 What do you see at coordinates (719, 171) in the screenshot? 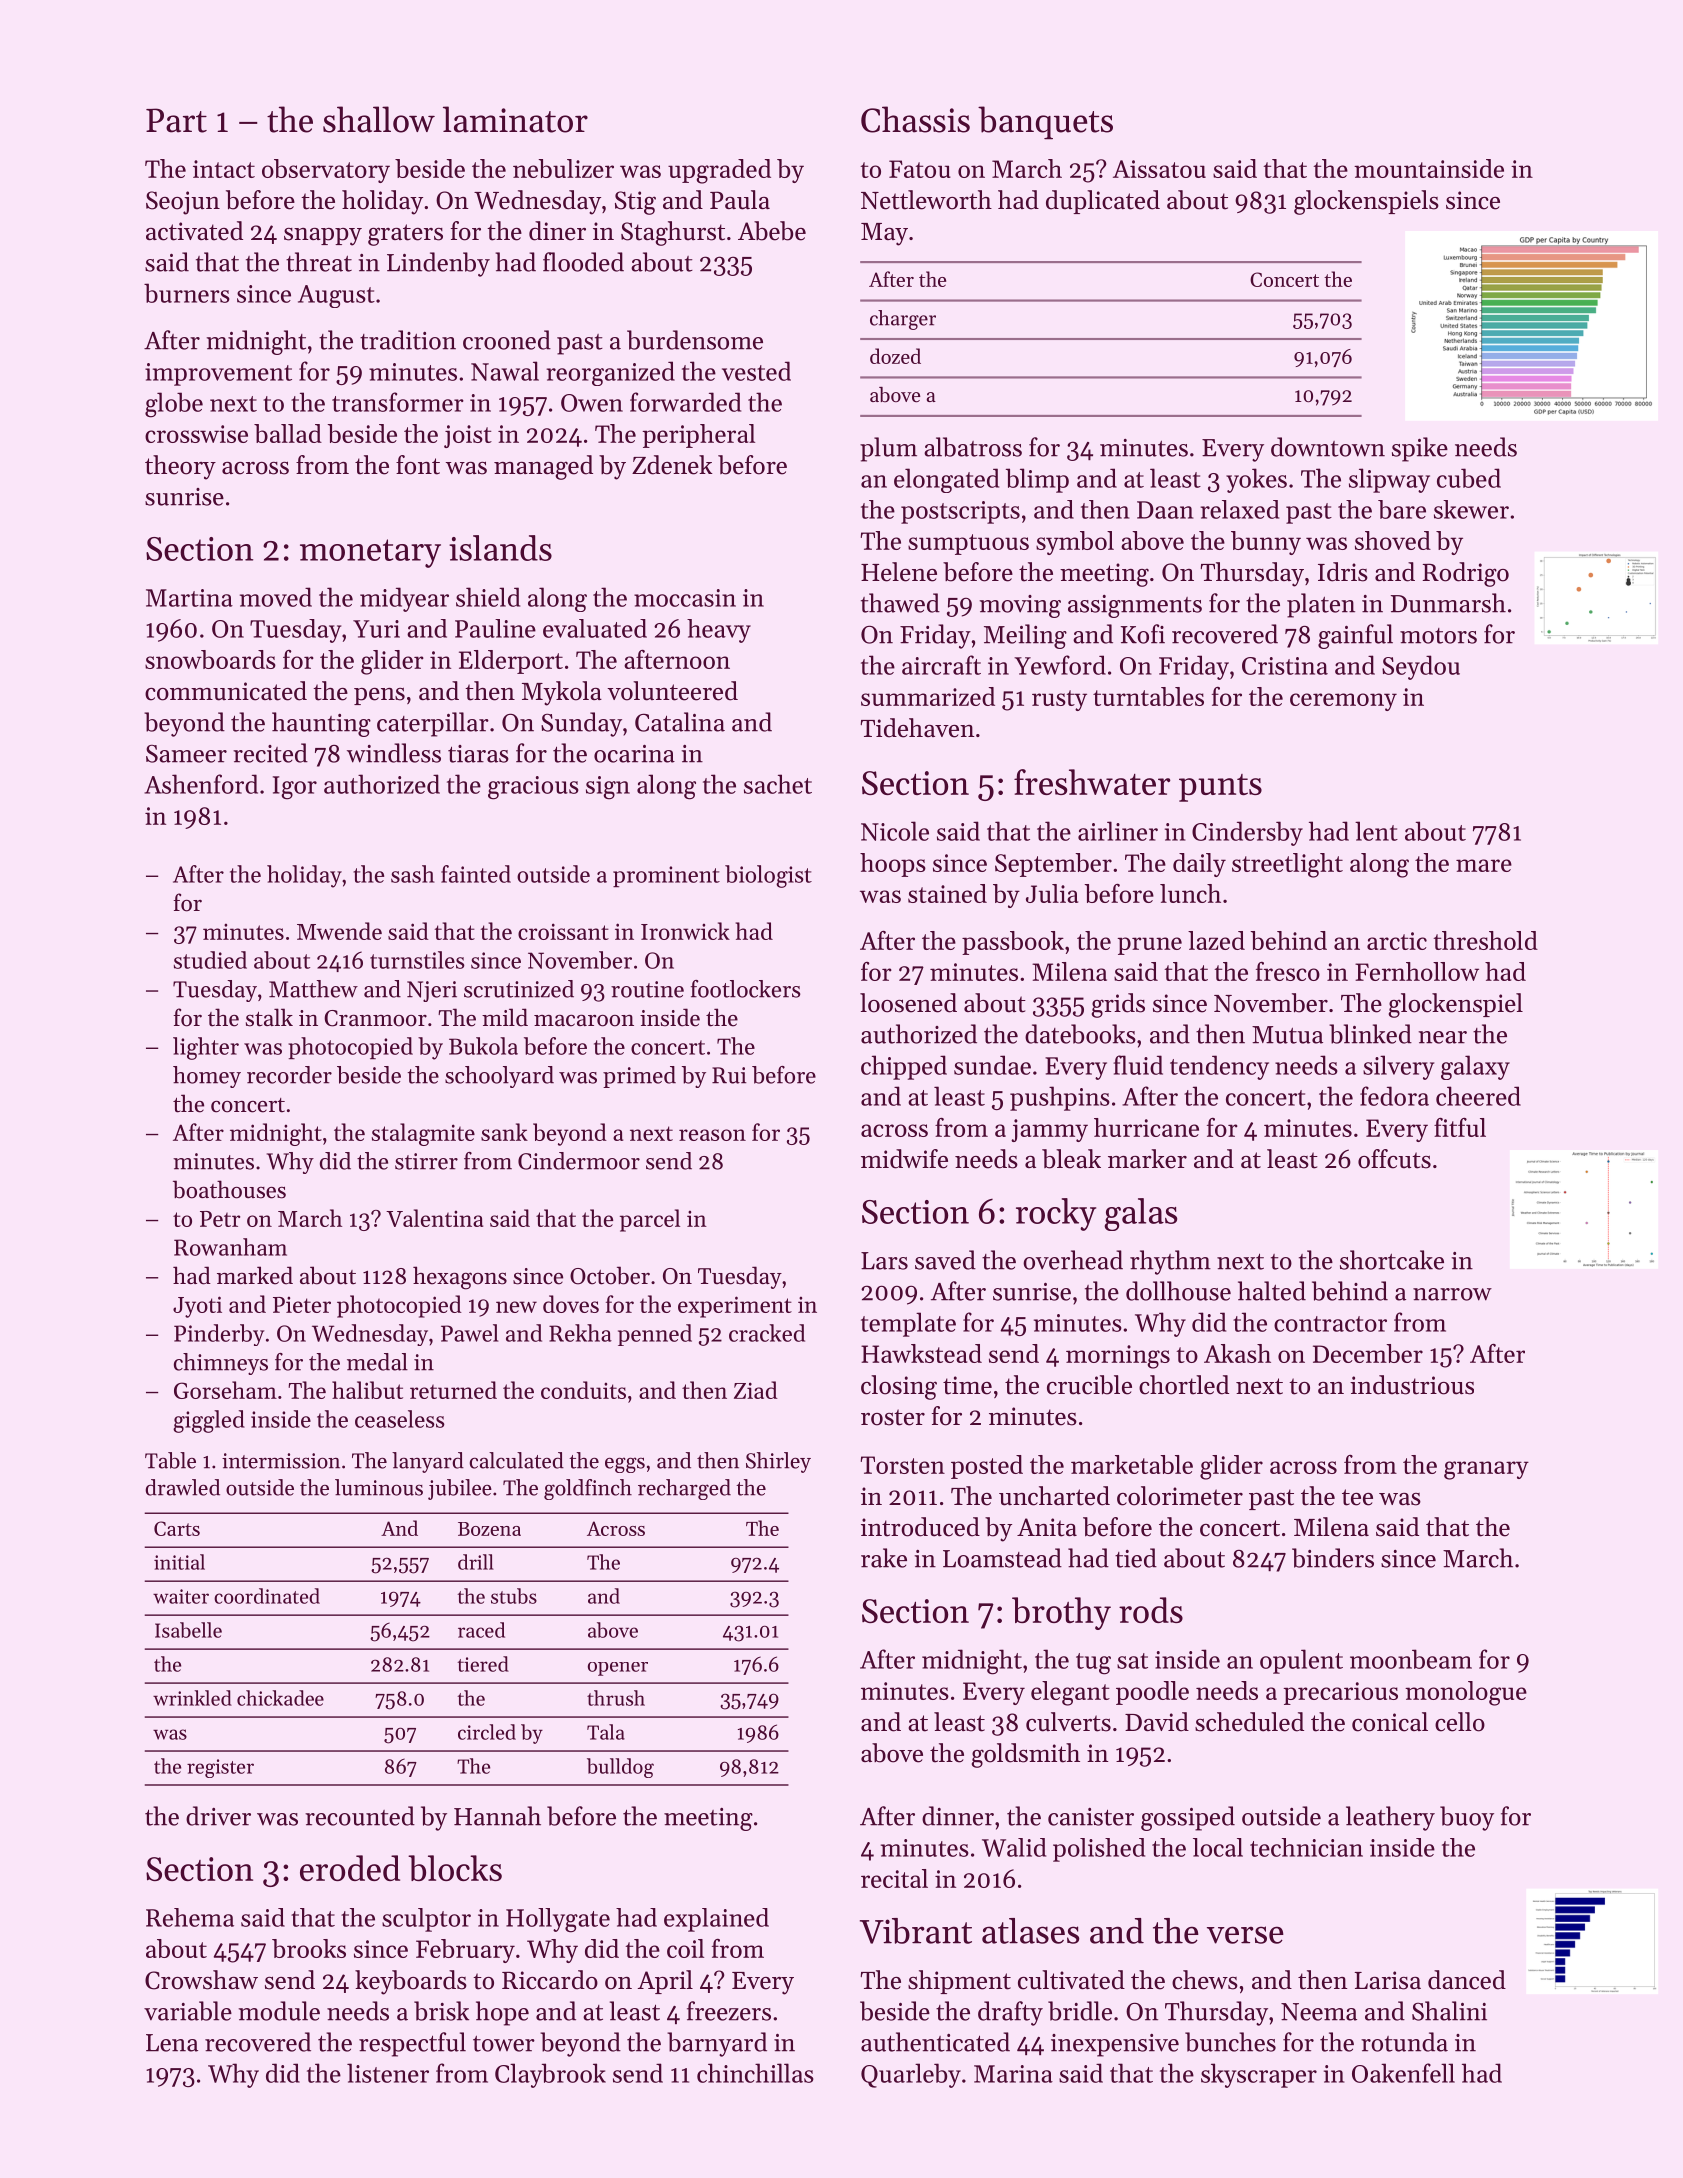
I see `upgraded` at bounding box center [719, 171].
